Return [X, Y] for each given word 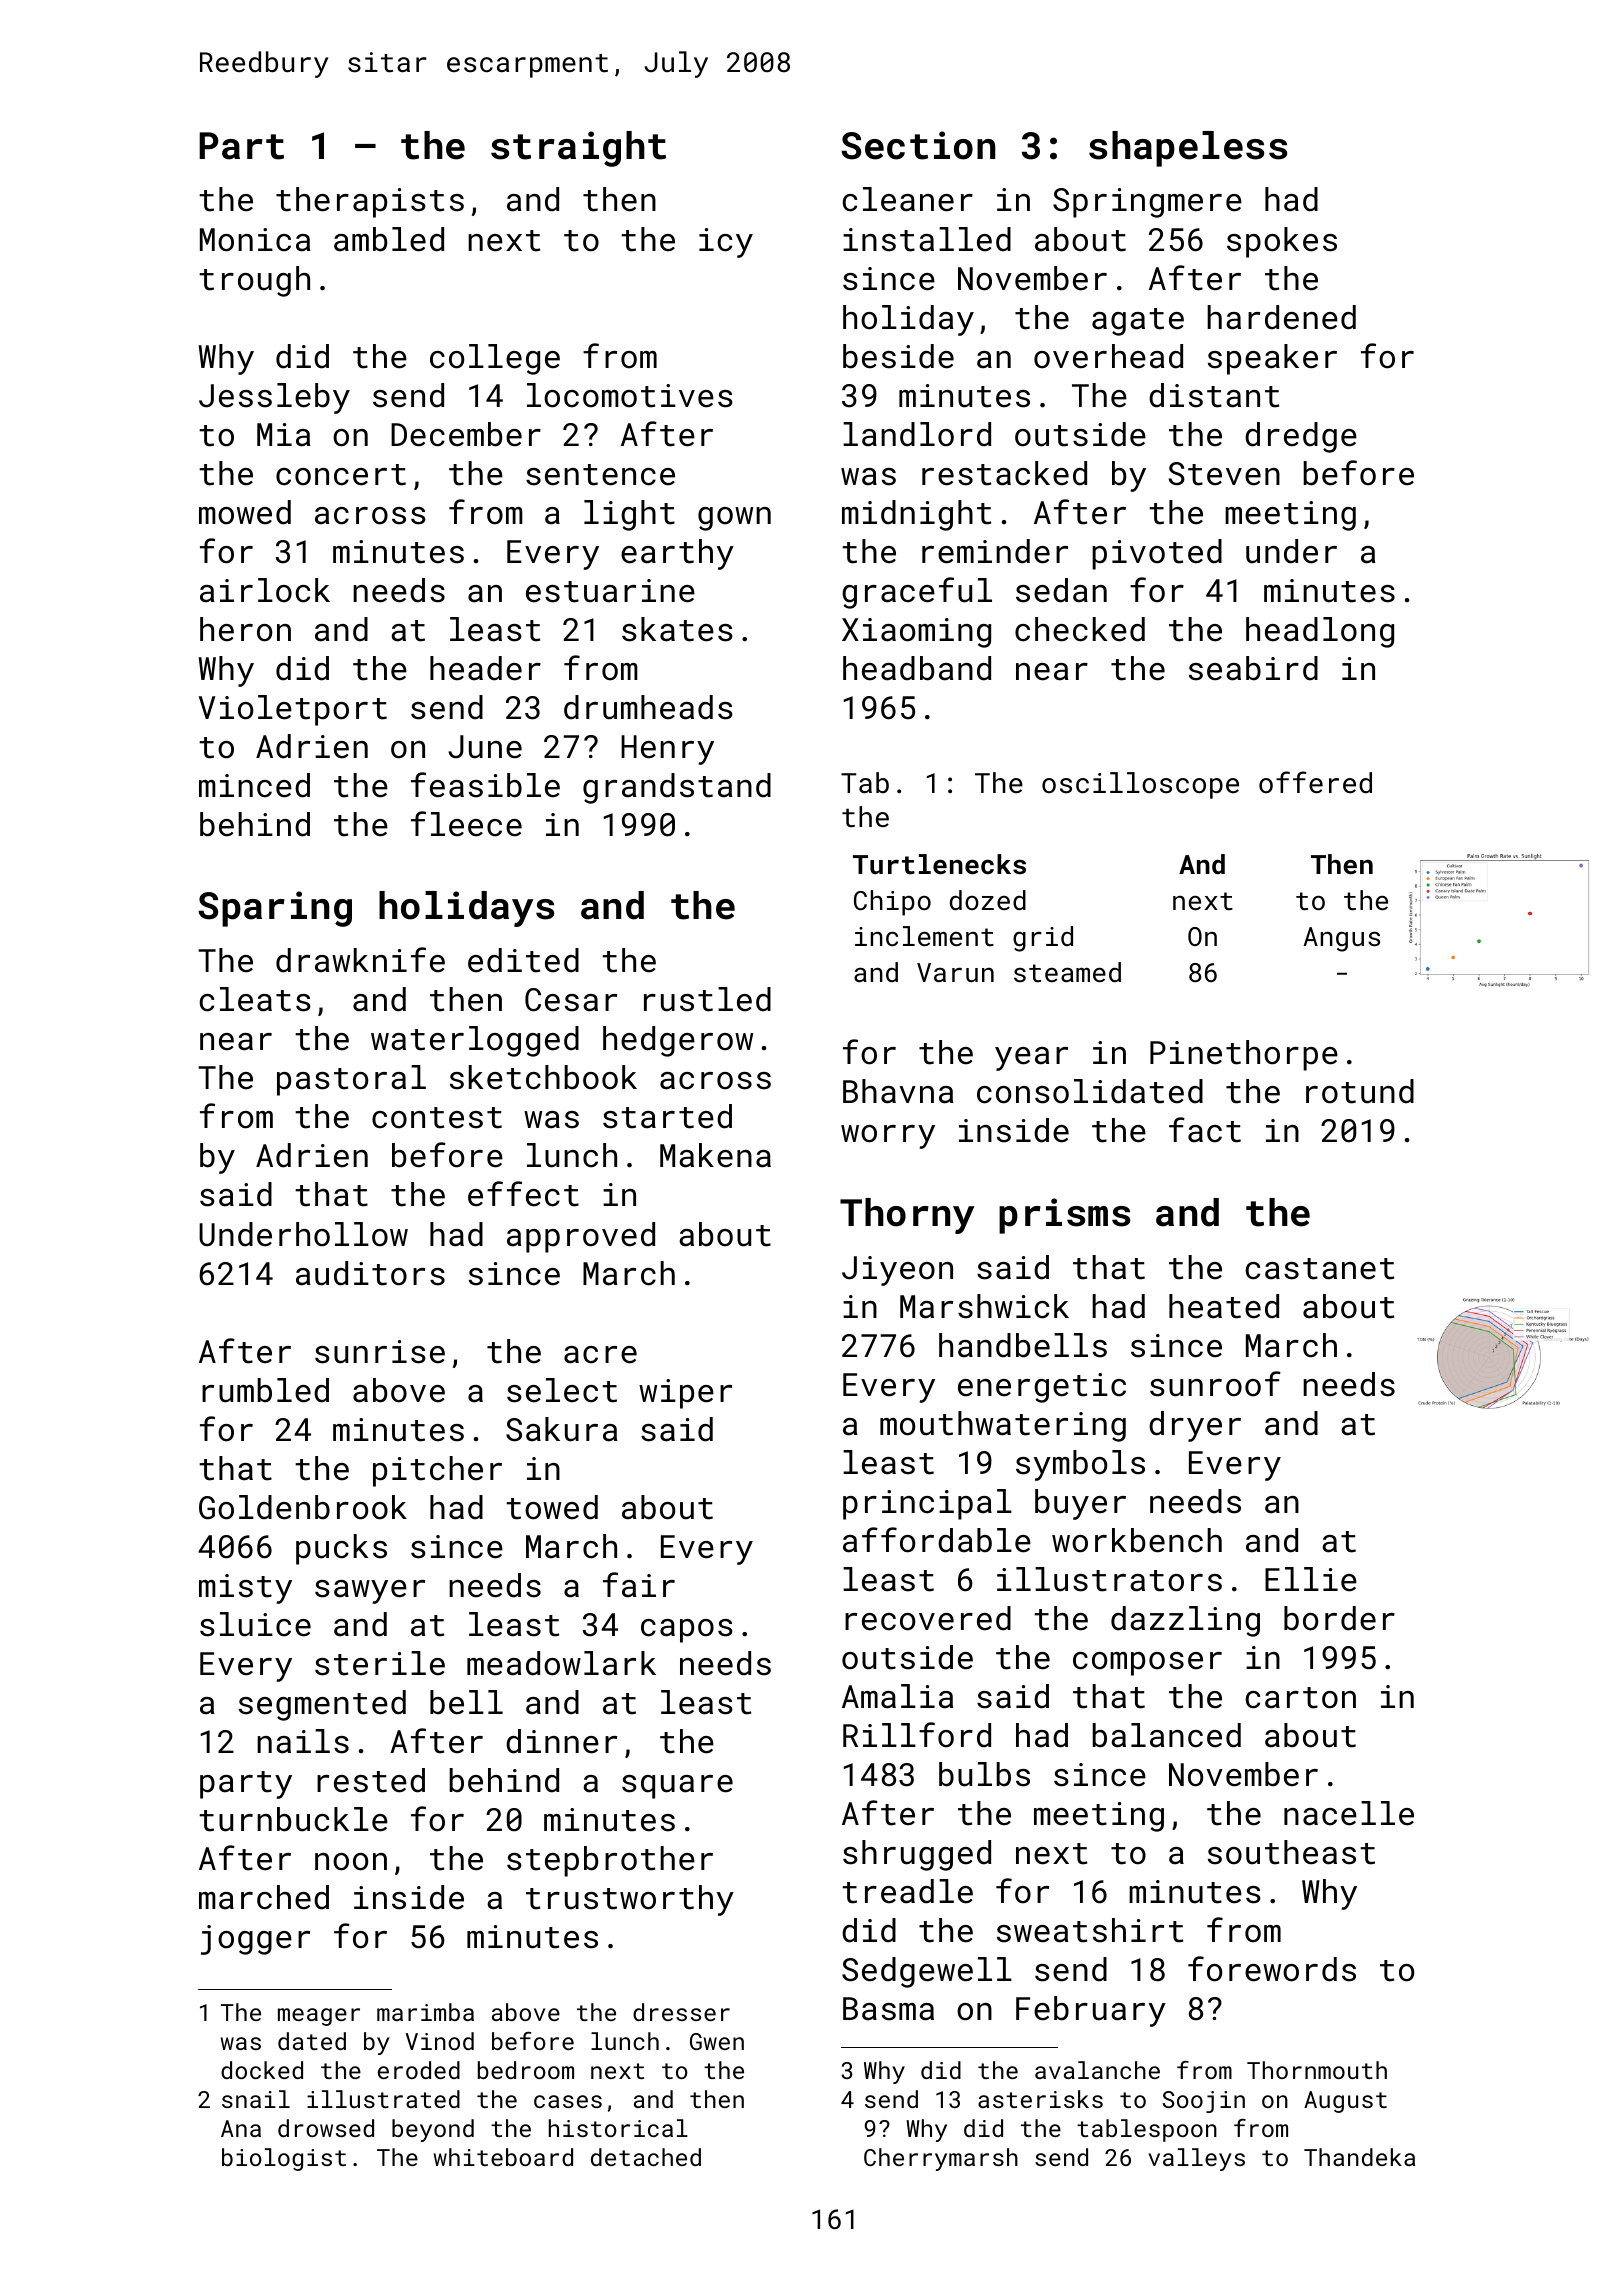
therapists [370, 202]
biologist [284, 2159]
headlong [1320, 632]
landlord [917, 434]
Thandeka [1359, 2157]
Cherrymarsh [941, 2159]
